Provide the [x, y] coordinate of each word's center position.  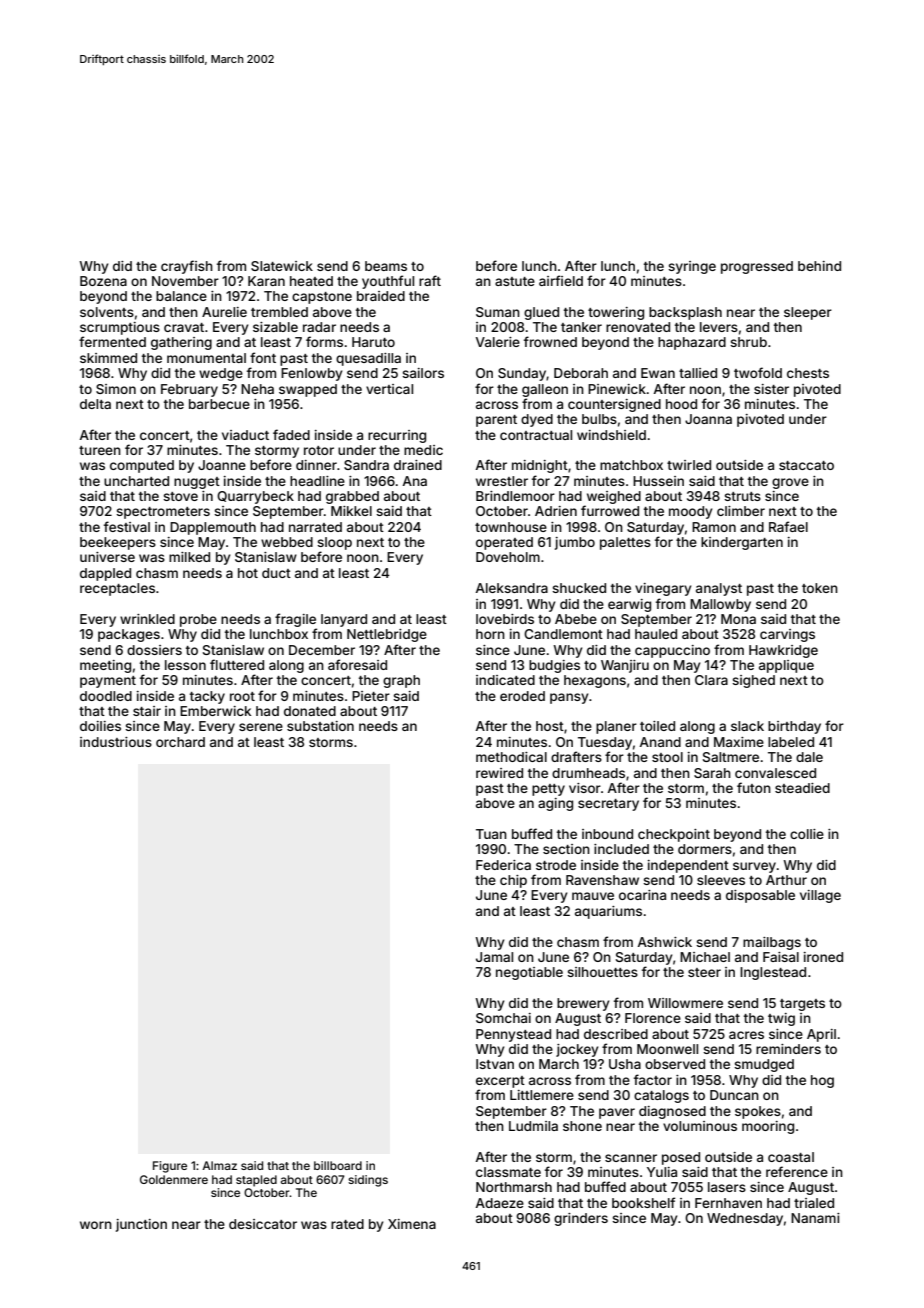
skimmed [108, 358]
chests [808, 373]
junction [141, 1225]
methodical [511, 757]
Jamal [494, 957]
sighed [753, 681]
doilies [100, 726]
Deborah [581, 373]
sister [771, 389]
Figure [170, 1167]
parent [496, 421]
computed [142, 466]
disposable [760, 896]
